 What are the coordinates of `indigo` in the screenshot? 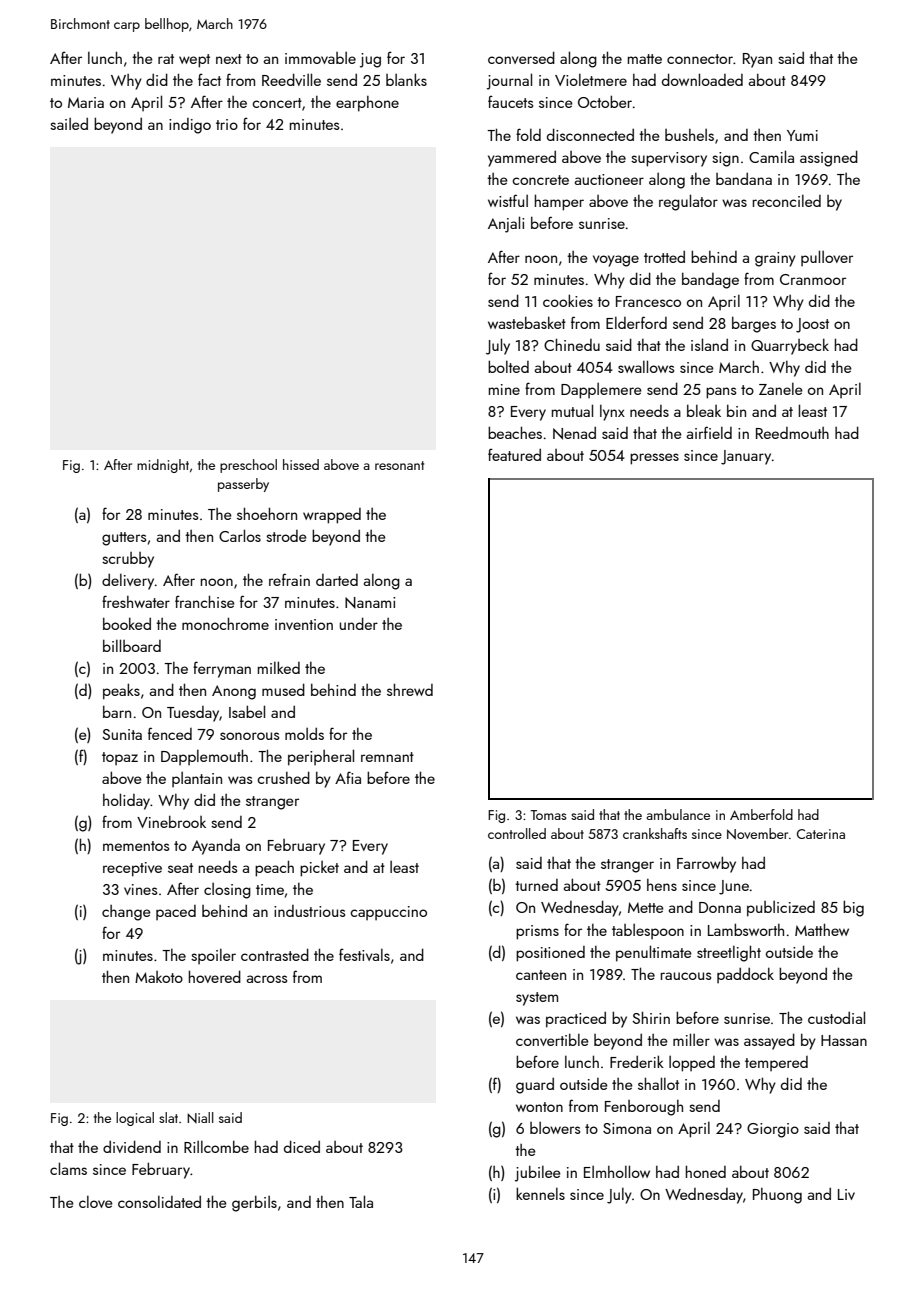 It's located at (190, 126).
